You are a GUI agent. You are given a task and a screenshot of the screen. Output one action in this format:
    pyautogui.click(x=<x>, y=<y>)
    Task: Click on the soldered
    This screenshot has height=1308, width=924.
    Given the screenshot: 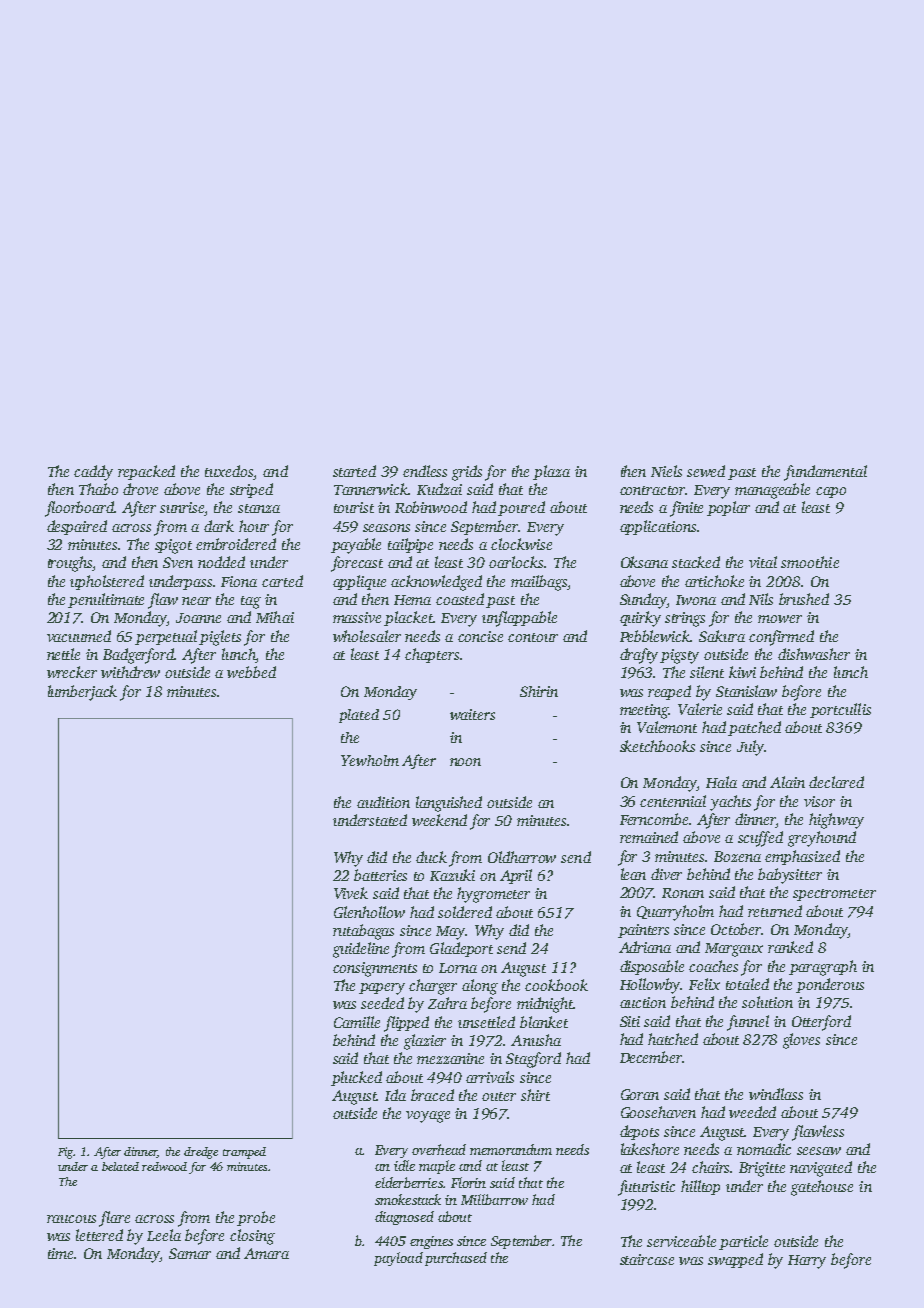 What is the action you would take?
    pyautogui.click(x=465, y=912)
